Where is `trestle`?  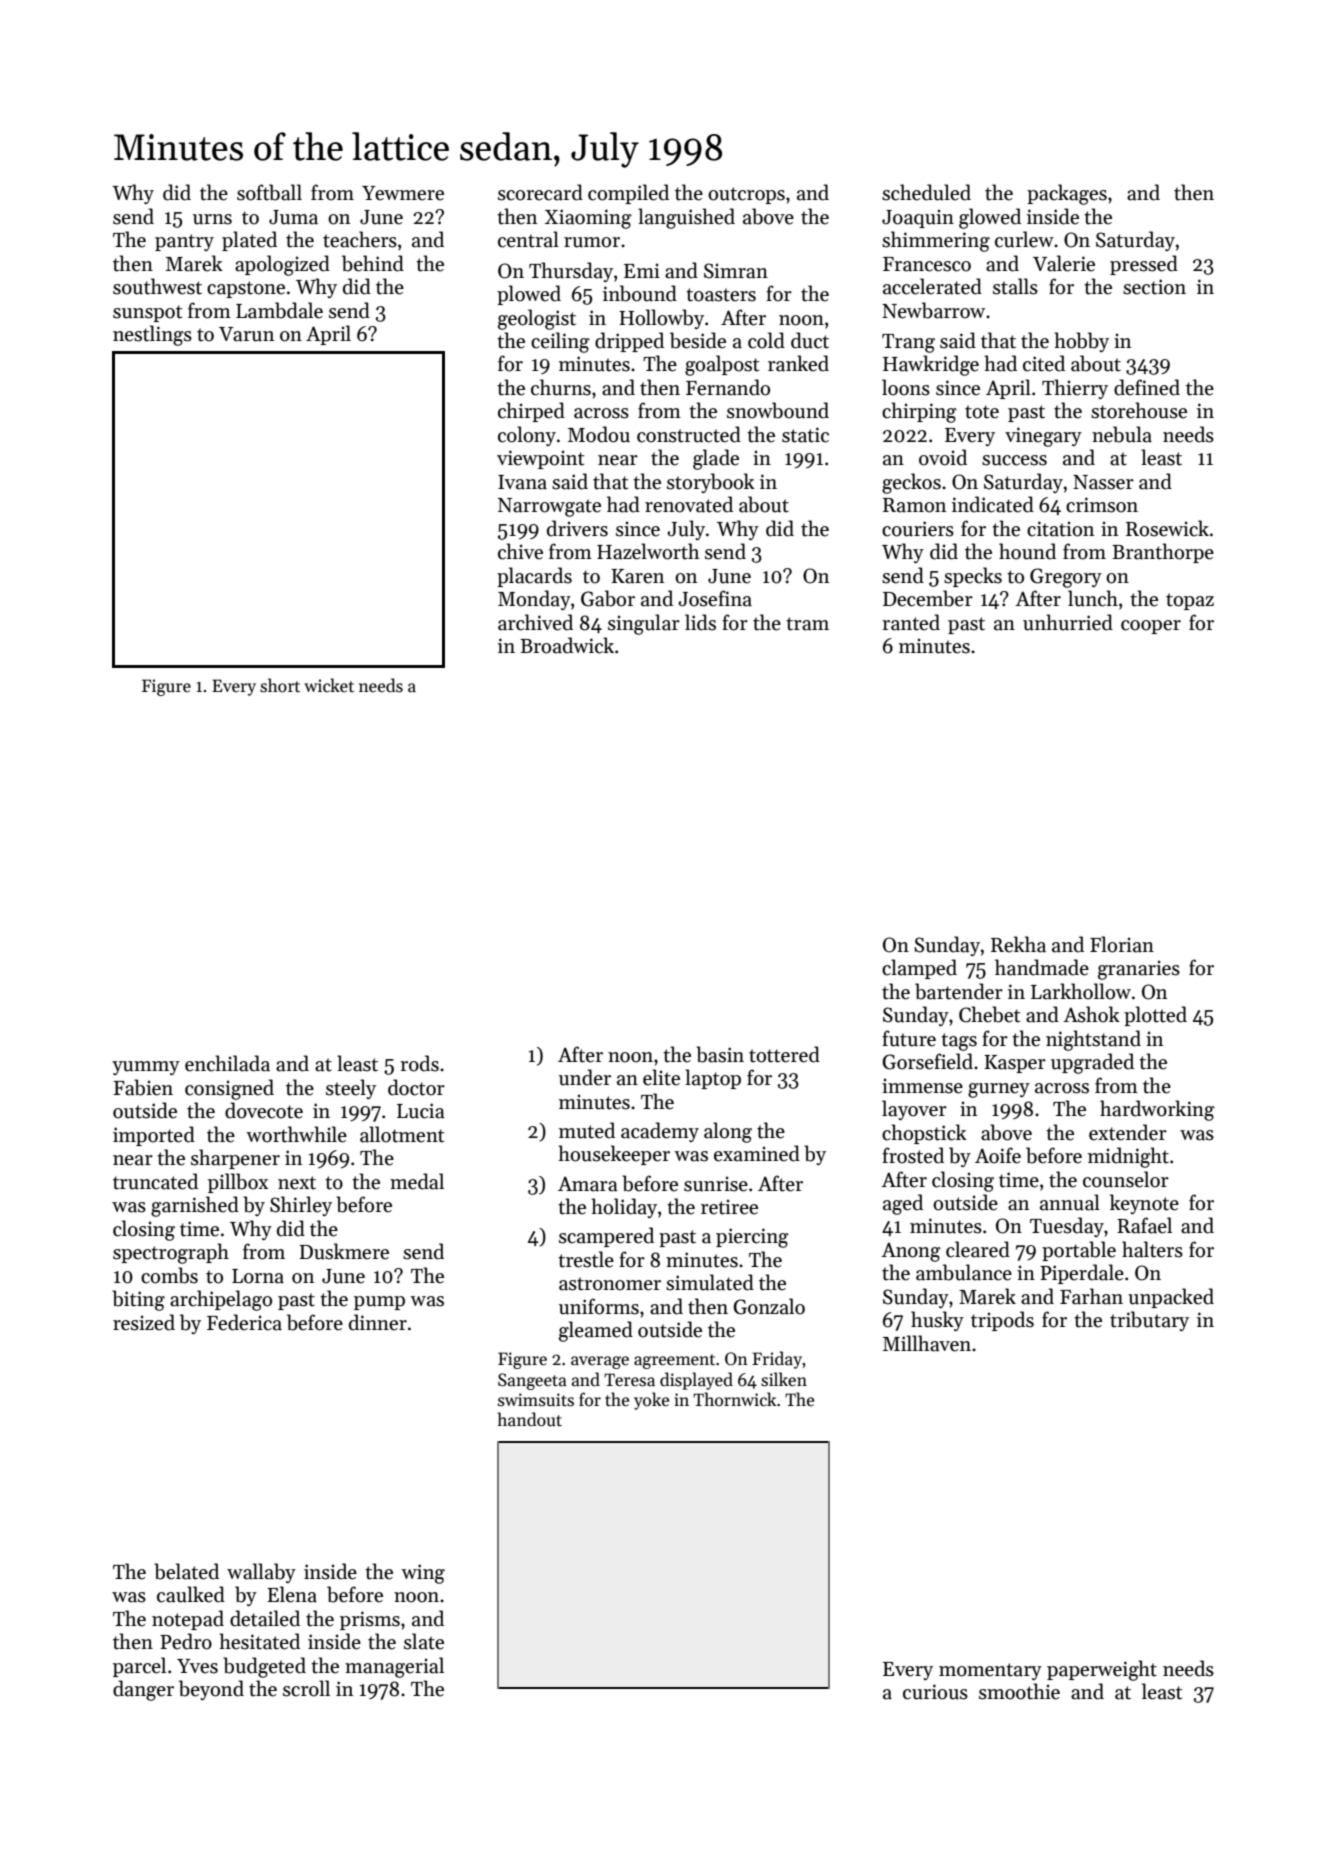 trestle is located at coordinates (586, 1259).
